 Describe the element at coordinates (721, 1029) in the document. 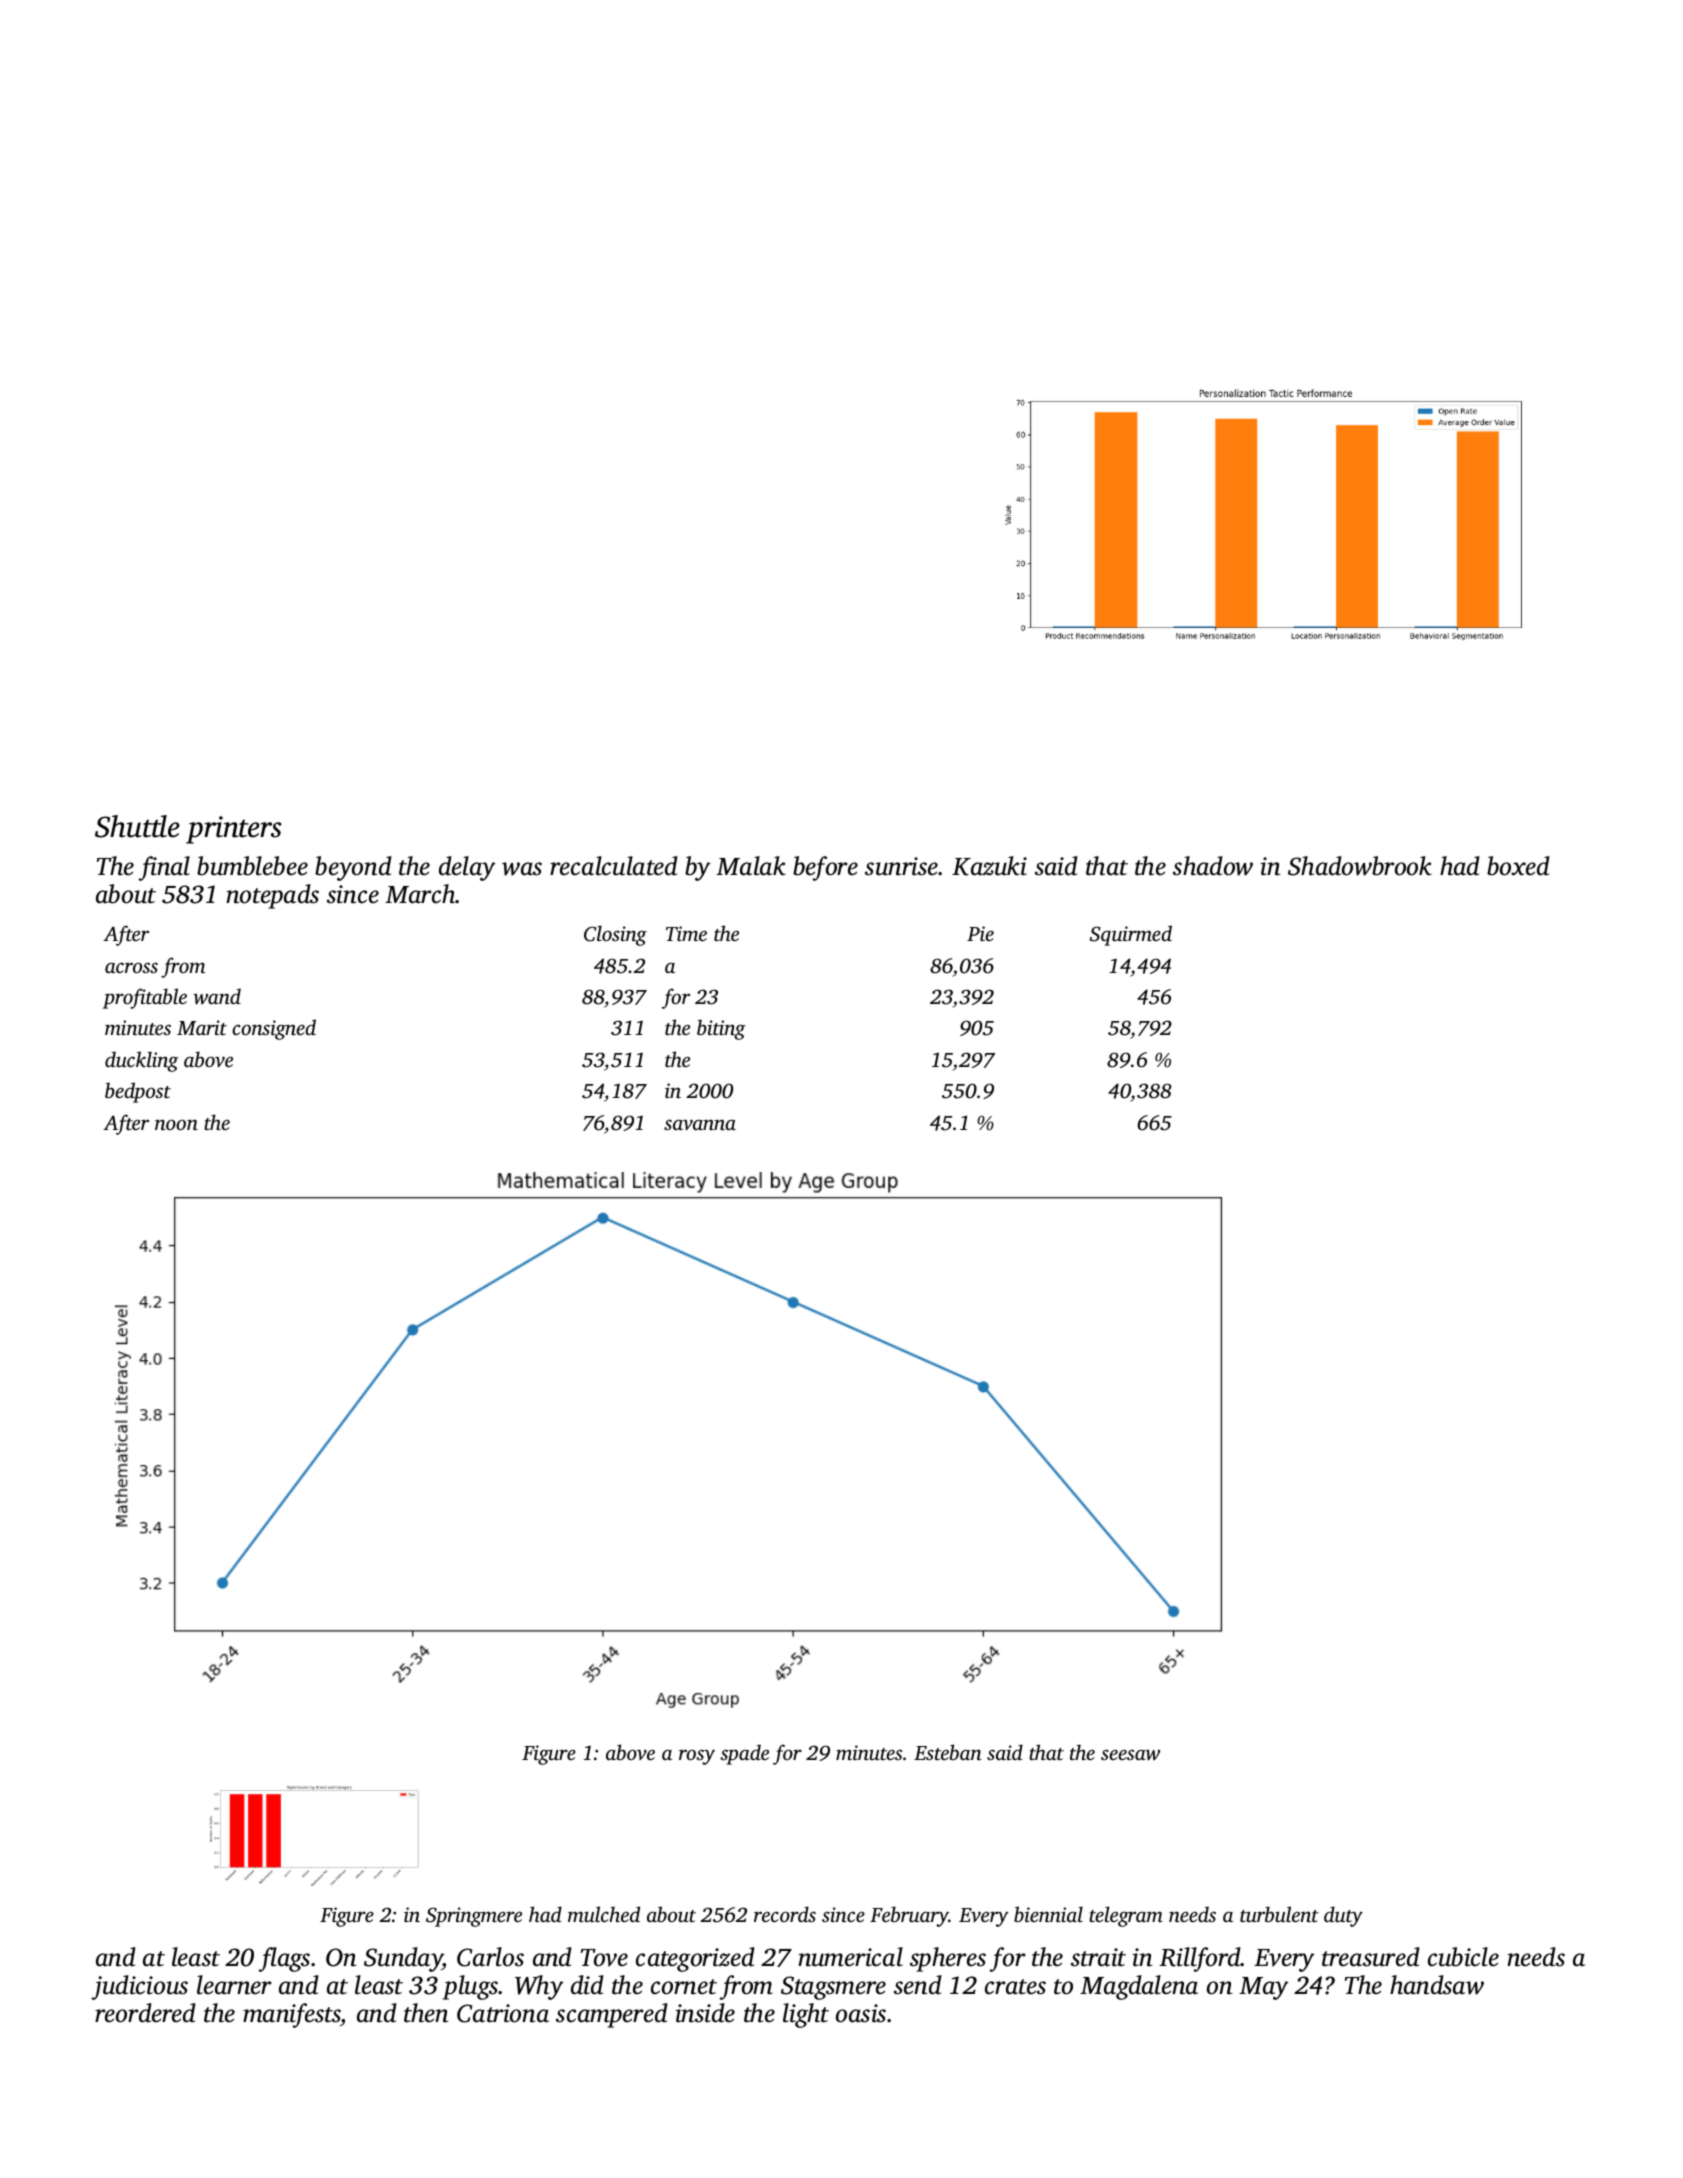

I see `biting` at that location.
